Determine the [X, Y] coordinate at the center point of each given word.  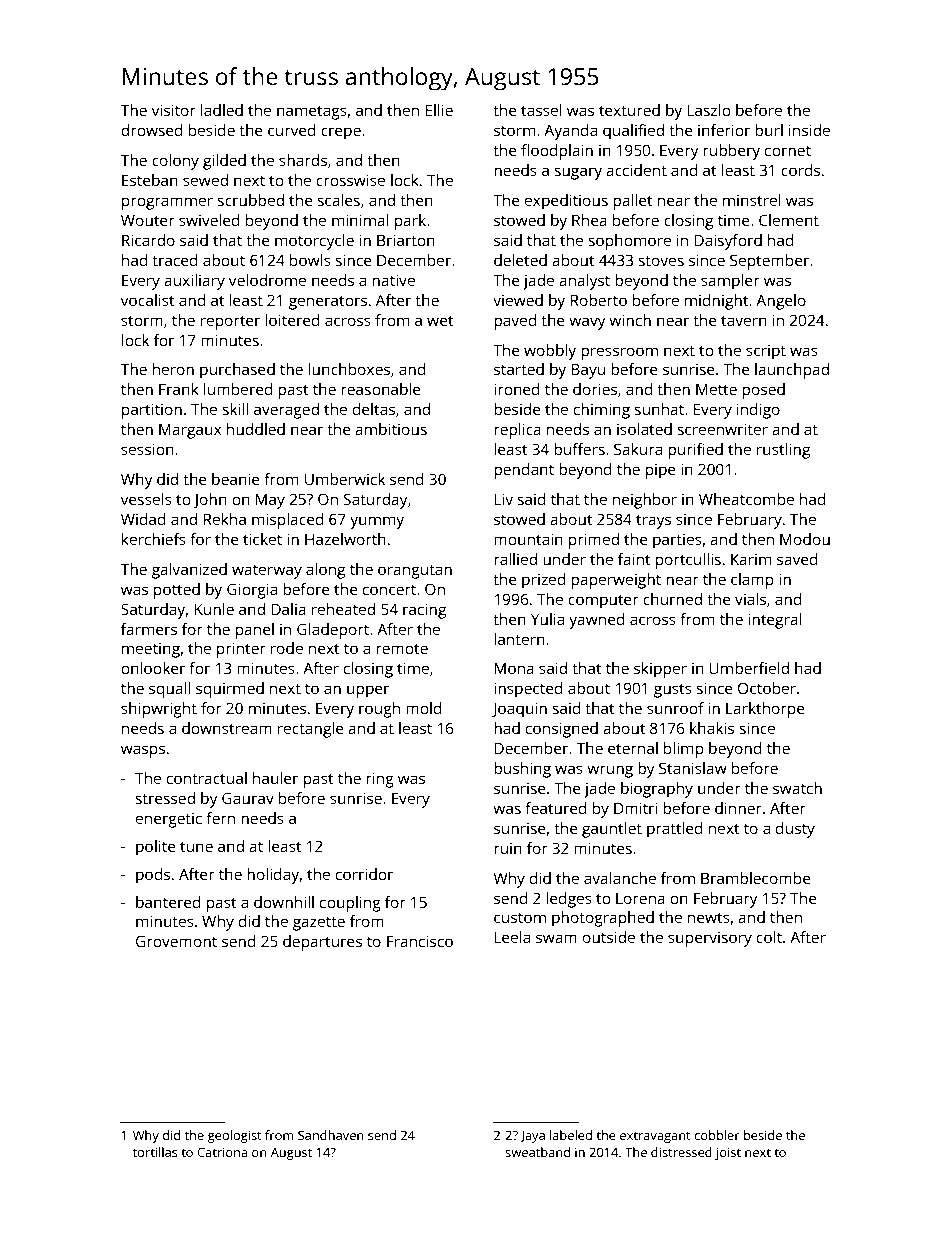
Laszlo [709, 110]
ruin [508, 848]
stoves [661, 261]
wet [440, 321]
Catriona [222, 1152]
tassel [541, 110]
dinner [738, 808]
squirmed [230, 690]
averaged [286, 411]
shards [303, 160]
